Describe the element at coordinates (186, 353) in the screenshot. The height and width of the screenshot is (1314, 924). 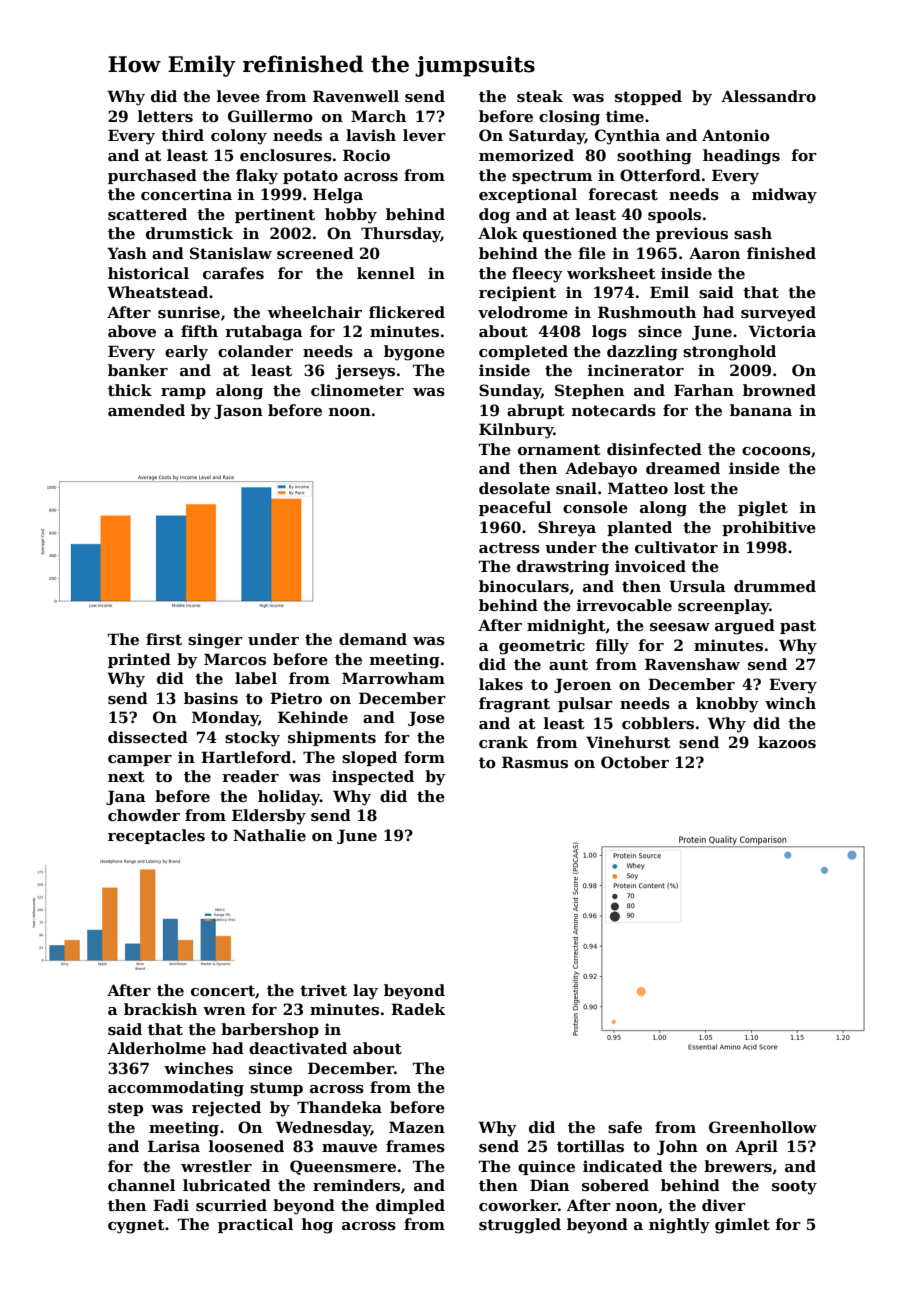
I see `early` at that location.
